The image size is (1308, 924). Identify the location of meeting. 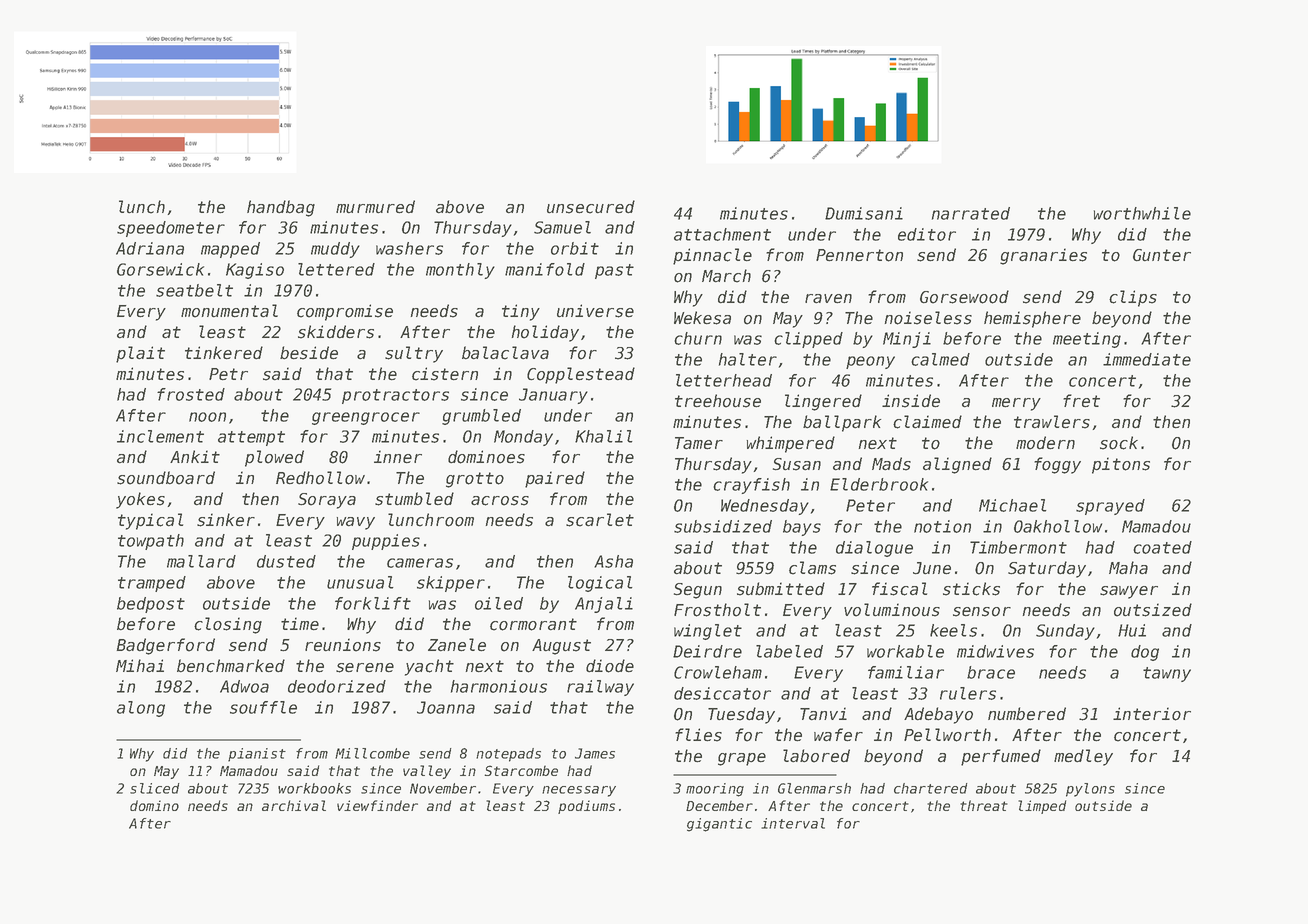
(1087, 340).
